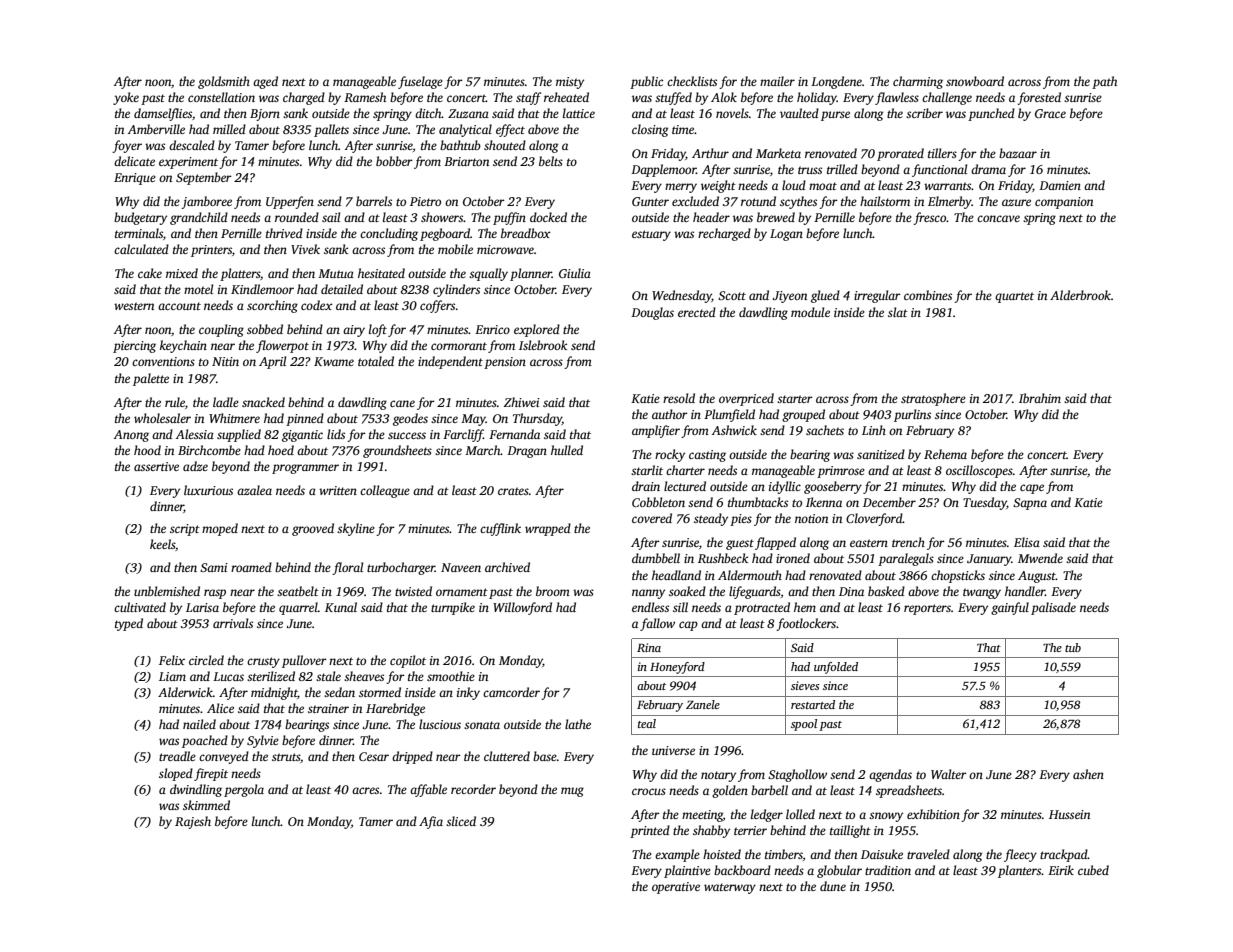 Image resolution: width=1233 pixels, height=952 pixels. What do you see at coordinates (193, 822) in the image?
I see `Rajesh` at bounding box center [193, 822].
